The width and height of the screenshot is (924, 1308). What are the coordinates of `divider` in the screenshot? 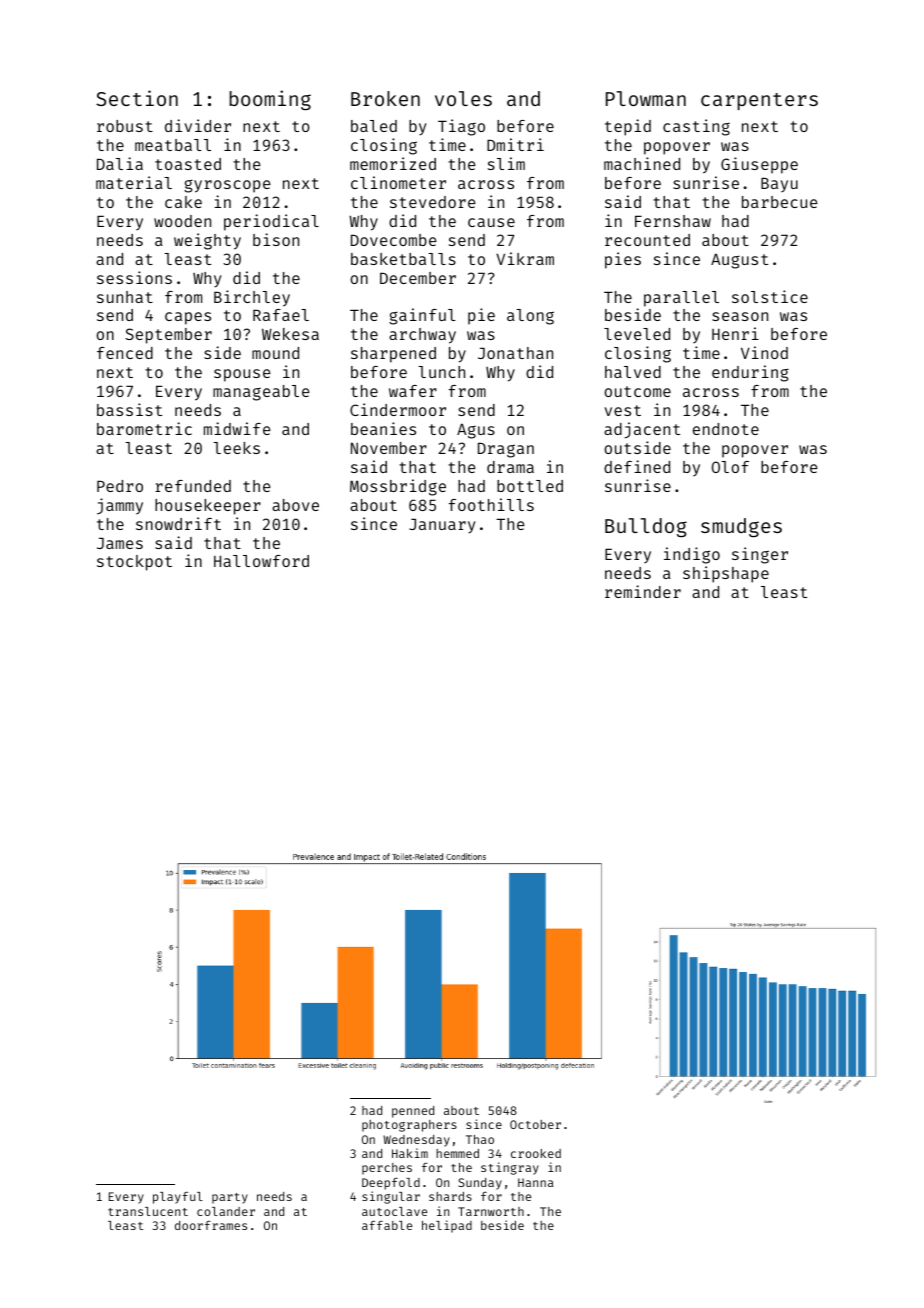 It's located at (198, 125).
